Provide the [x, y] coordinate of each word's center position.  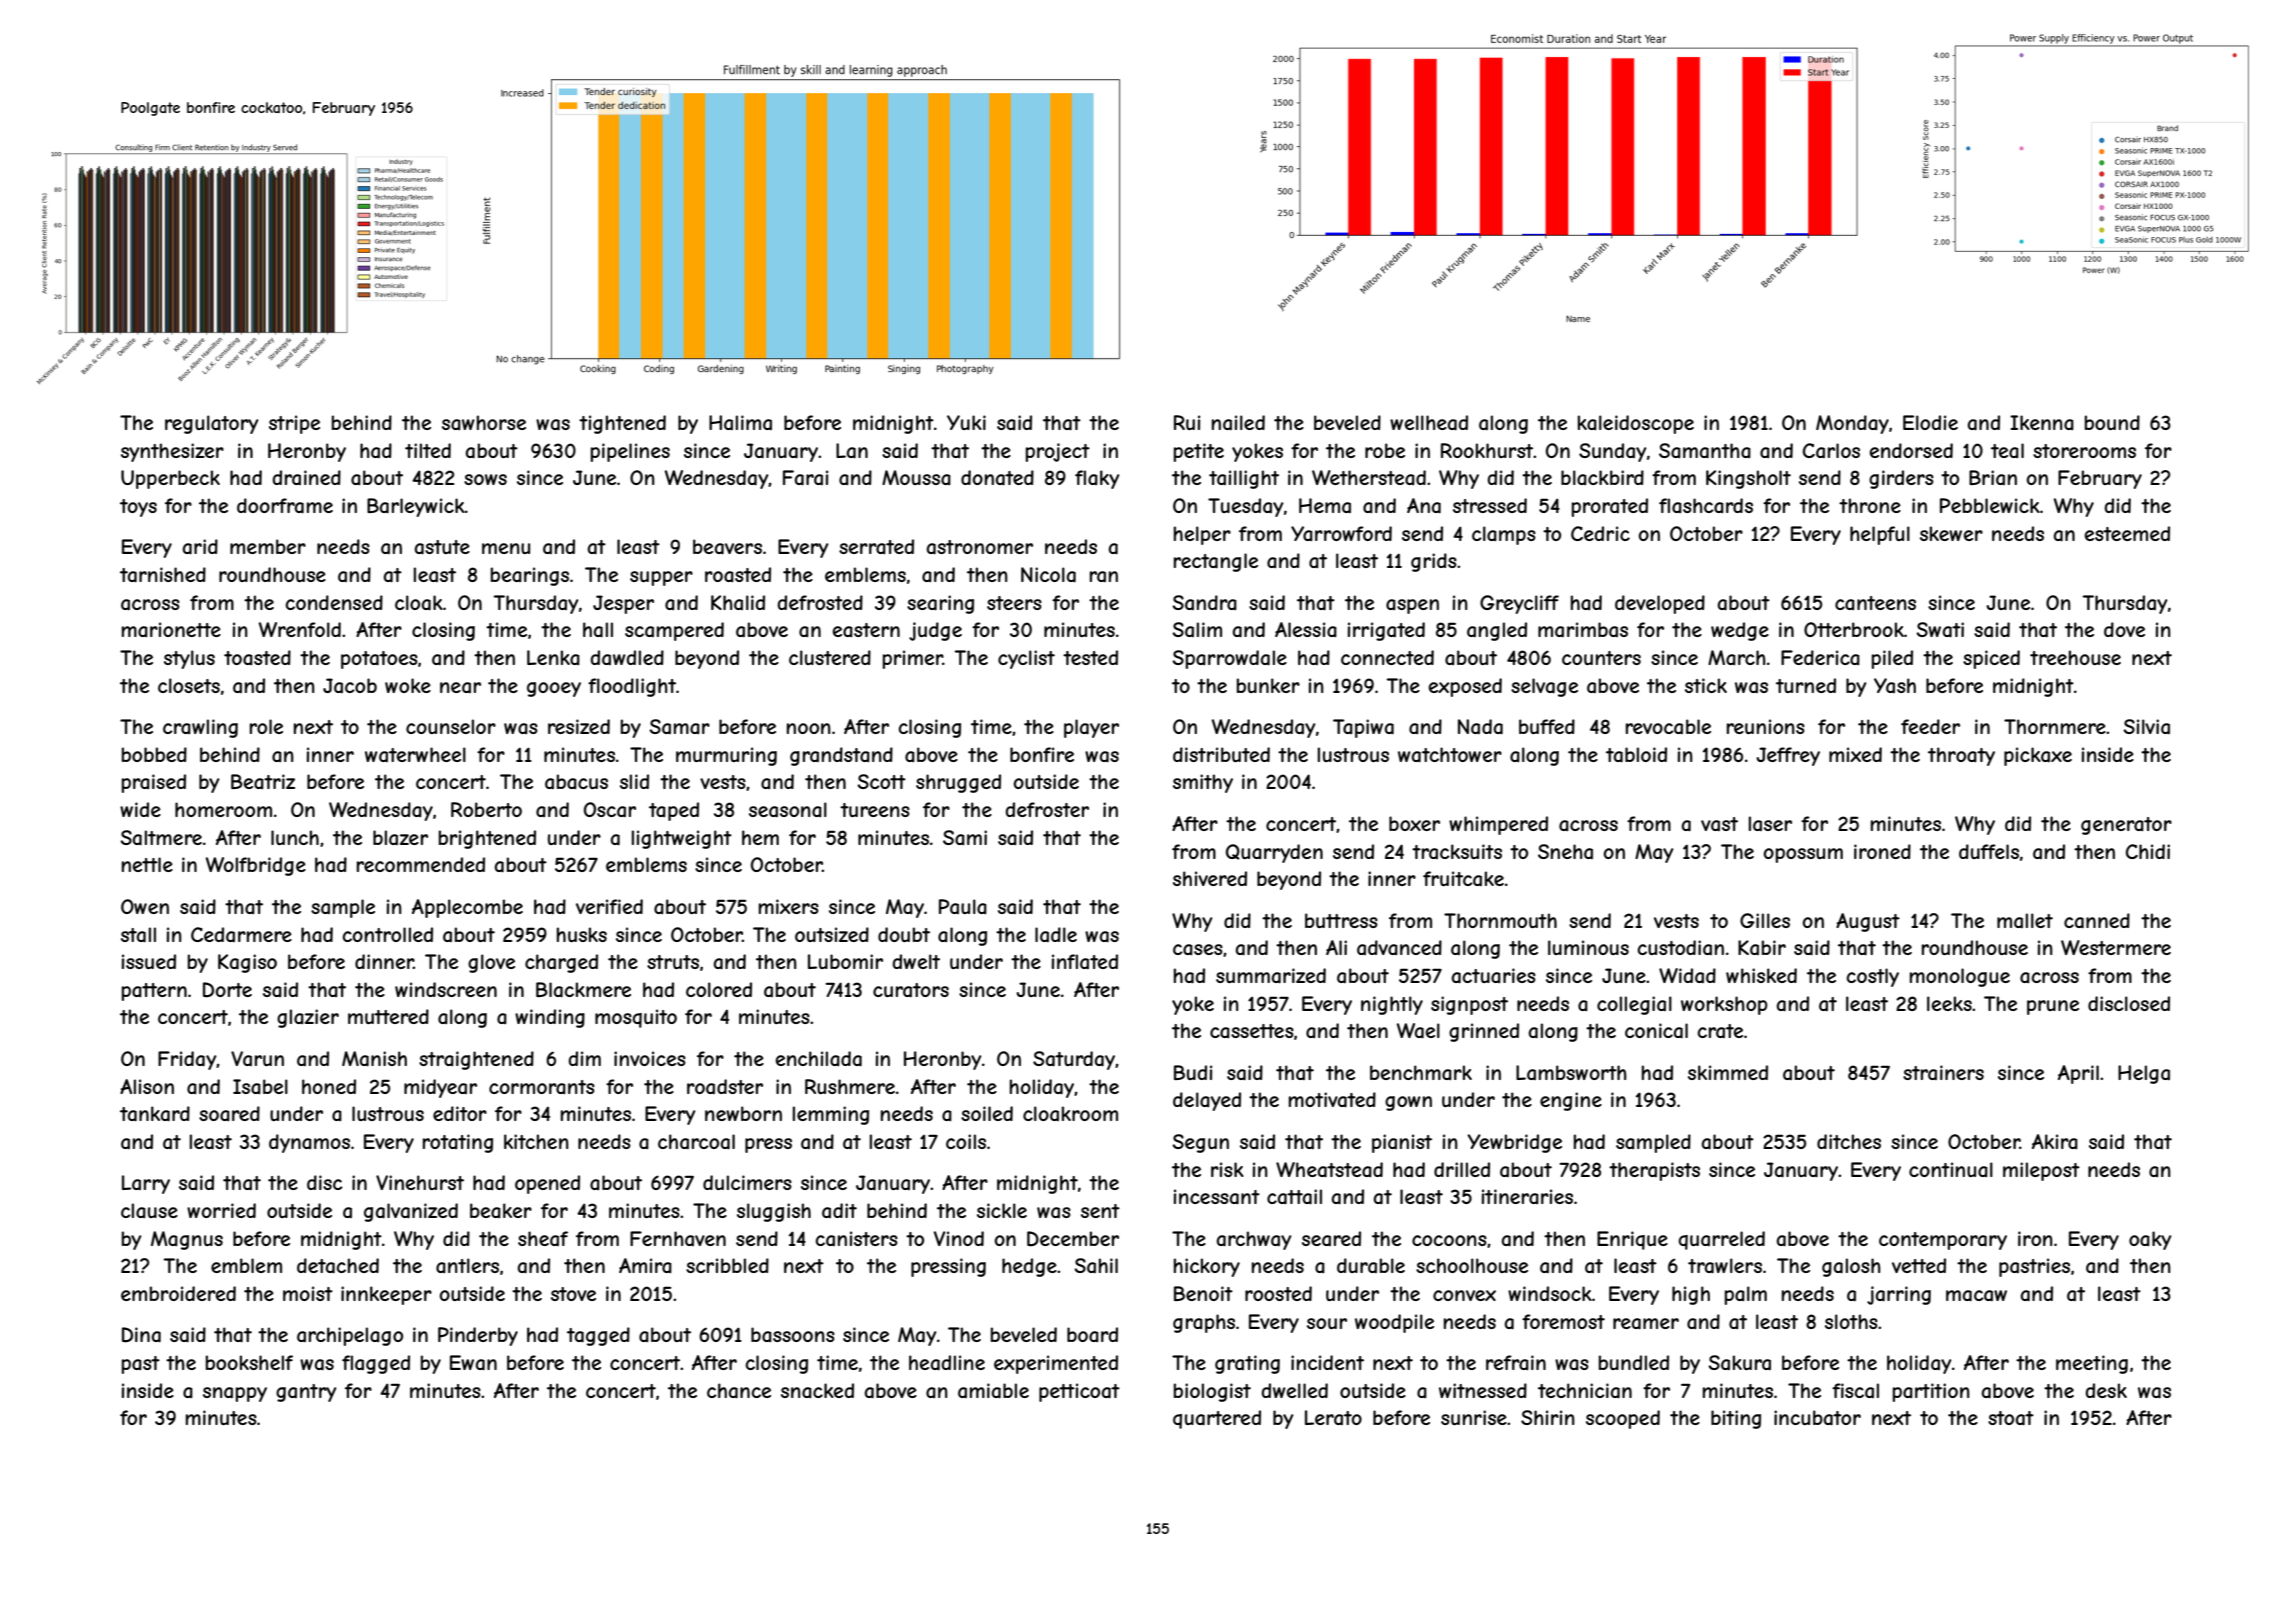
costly [1872, 977]
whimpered [1498, 825]
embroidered [178, 1293]
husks [582, 934]
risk [1227, 1169]
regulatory [212, 424]
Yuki [966, 422]
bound [2112, 422]
